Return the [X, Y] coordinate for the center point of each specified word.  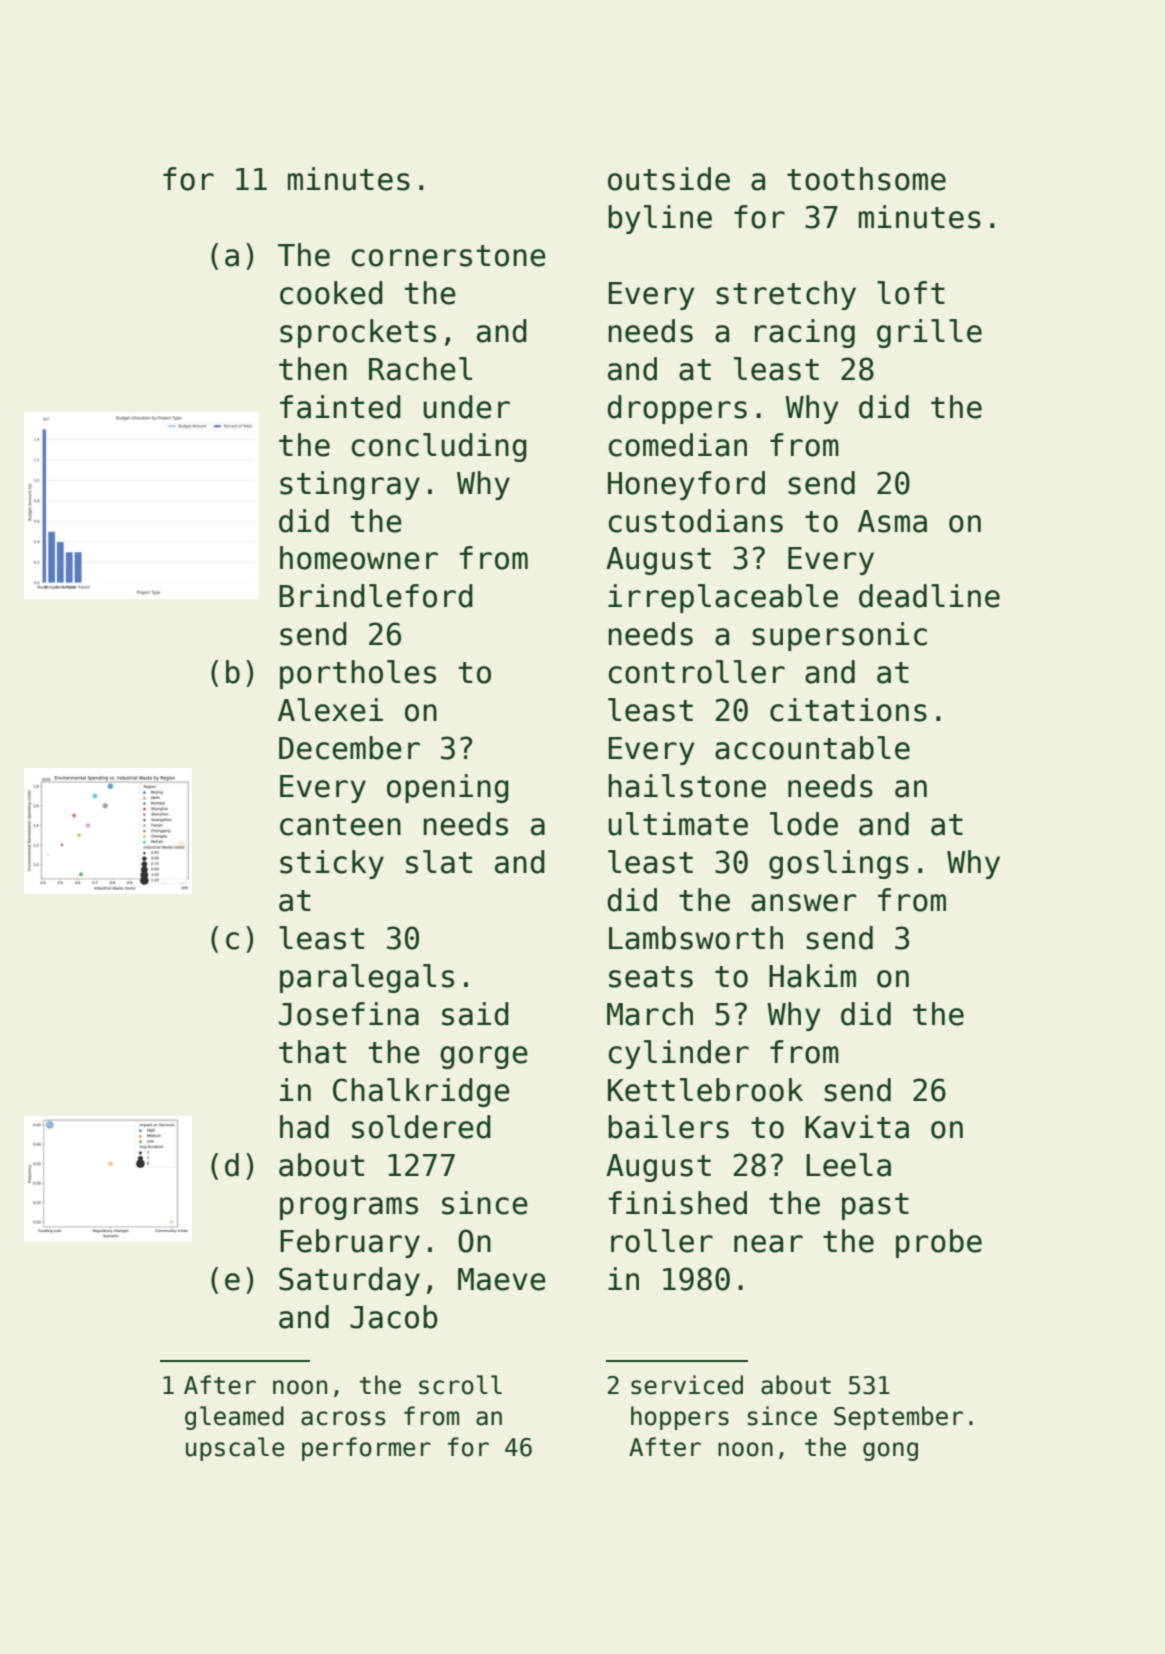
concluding [439, 447]
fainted [340, 407]
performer [366, 1449]
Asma [892, 521]
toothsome [866, 179]
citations [848, 710]
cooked [331, 293]
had [304, 1127]
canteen [340, 825]
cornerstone [449, 256]
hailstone [687, 786]
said [475, 1014]
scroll [460, 1385]
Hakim [812, 976]
